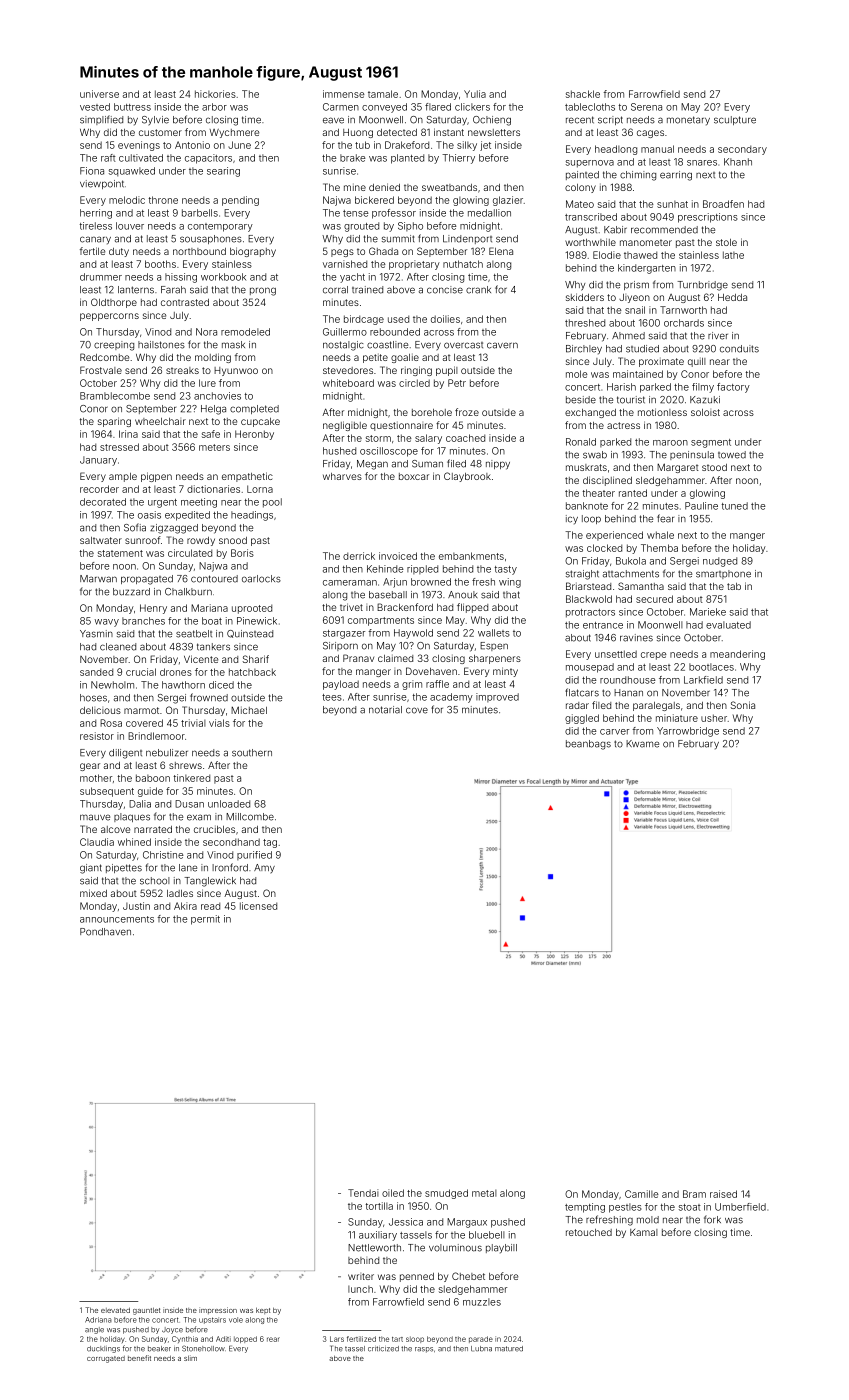 Image resolution: width=849 pixels, height=1400 pixels. I want to click on beanbags, so click(588, 745).
